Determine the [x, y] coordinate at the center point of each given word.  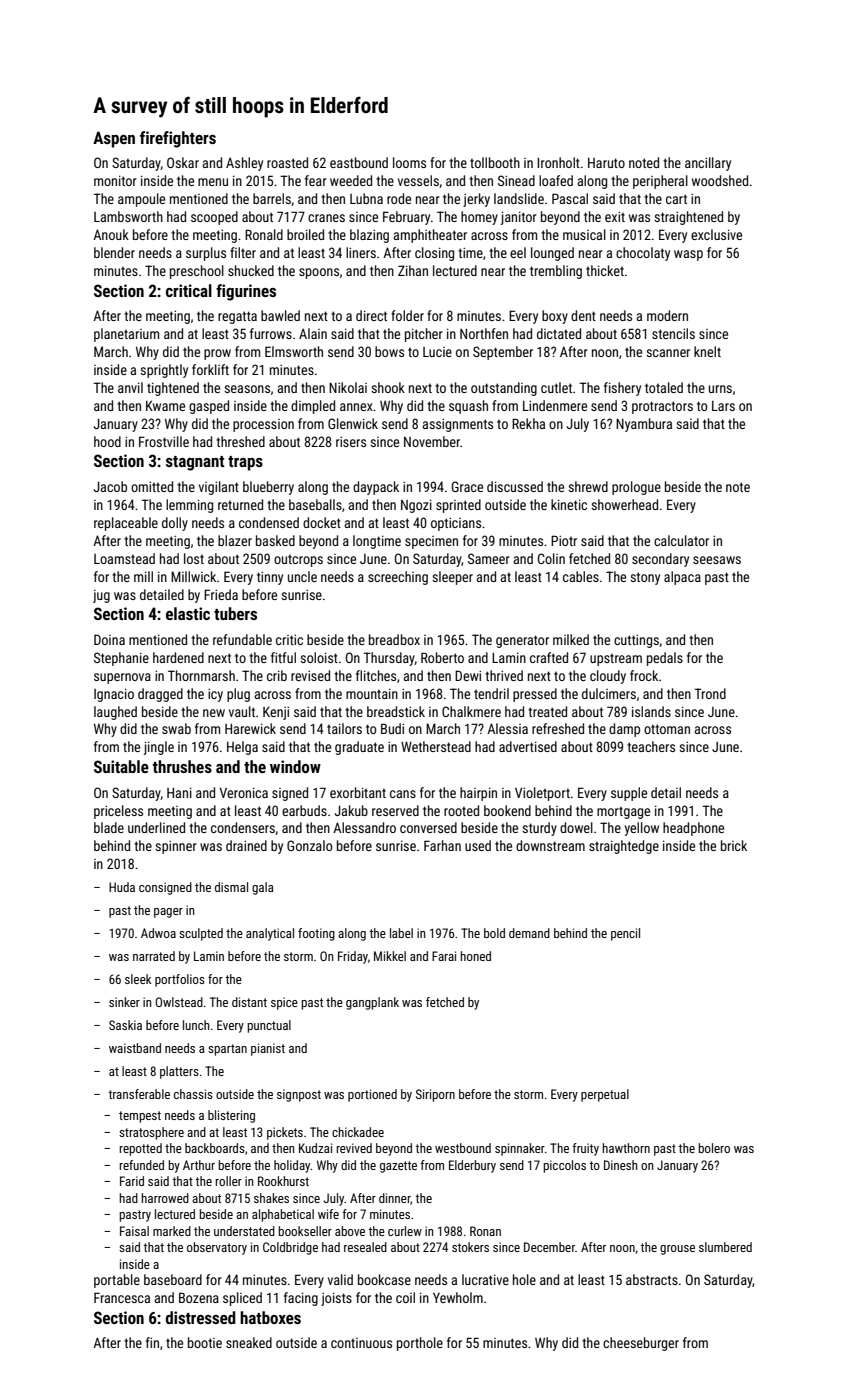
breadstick [396, 711]
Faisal [134, 1231]
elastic [188, 613]
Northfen [484, 333]
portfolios [180, 980]
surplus [206, 254]
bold [494, 933]
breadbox [394, 639]
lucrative [485, 1279]
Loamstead [124, 558]
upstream [616, 659]
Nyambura [644, 425]
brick [734, 845]
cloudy [608, 677]
